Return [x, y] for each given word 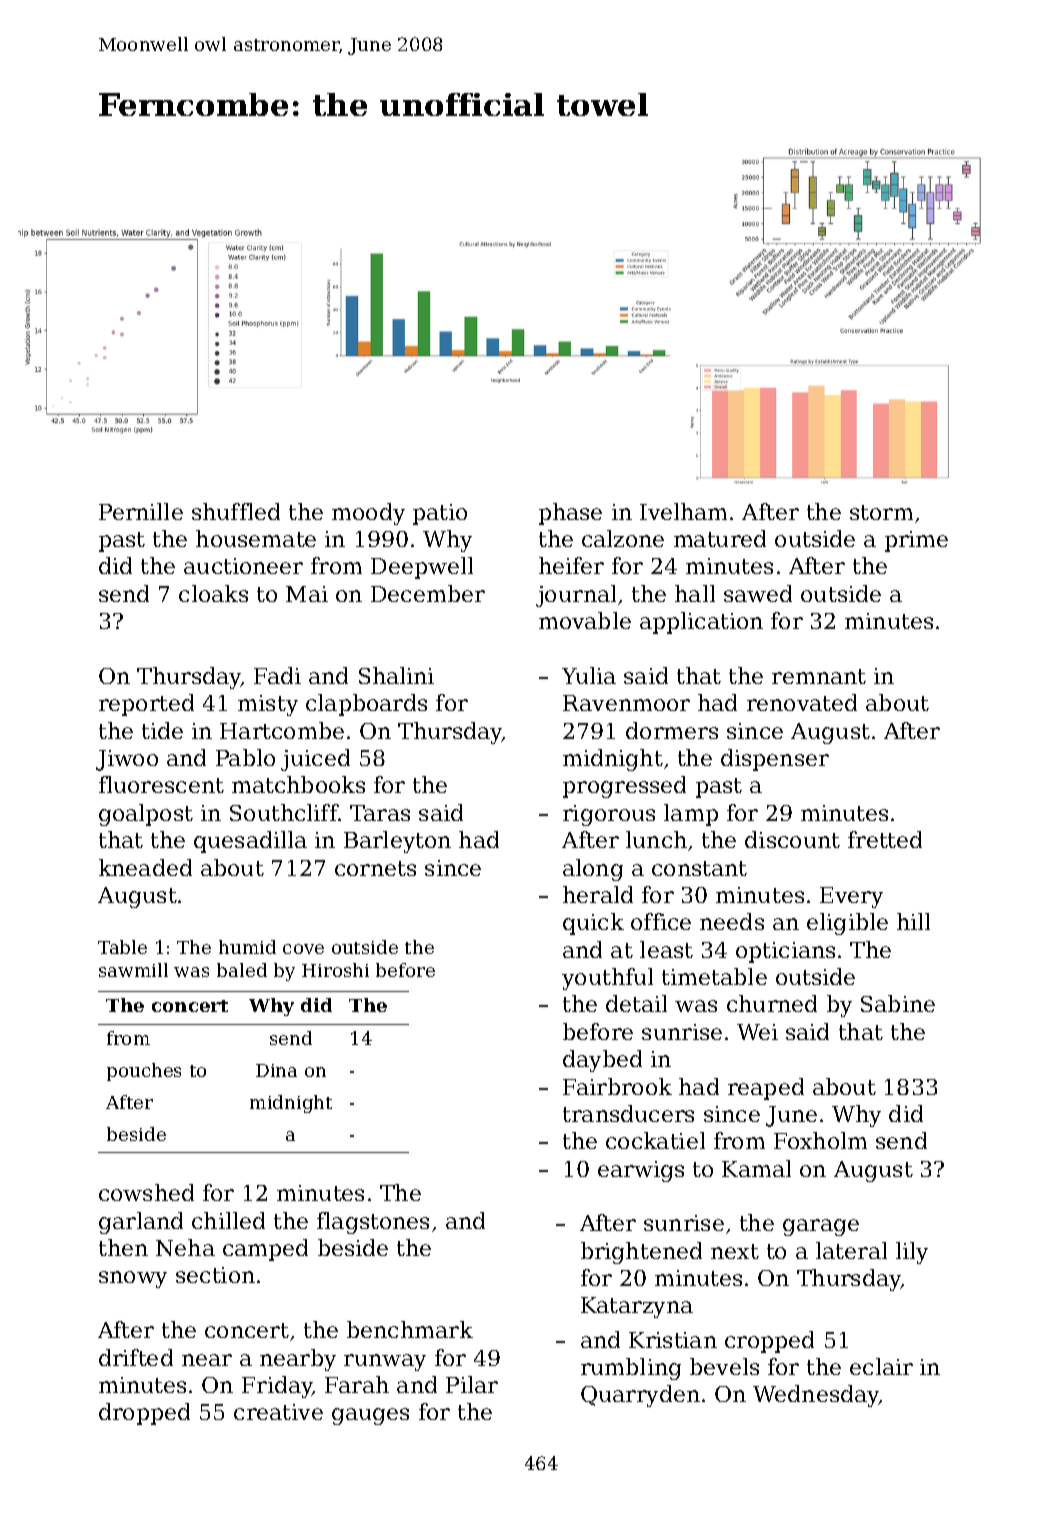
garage [821, 1227]
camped [265, 1250]
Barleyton [397, 842]
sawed [758, 593]
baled [242, 970]
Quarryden [640, 1396]
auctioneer [243, 566]
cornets [375, 868]
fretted [885, 839]
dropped [144, 1414]
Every [851, 897]
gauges [370, 1416]
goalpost [146, 815]
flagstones [373, 1223]
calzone [623, 538]
